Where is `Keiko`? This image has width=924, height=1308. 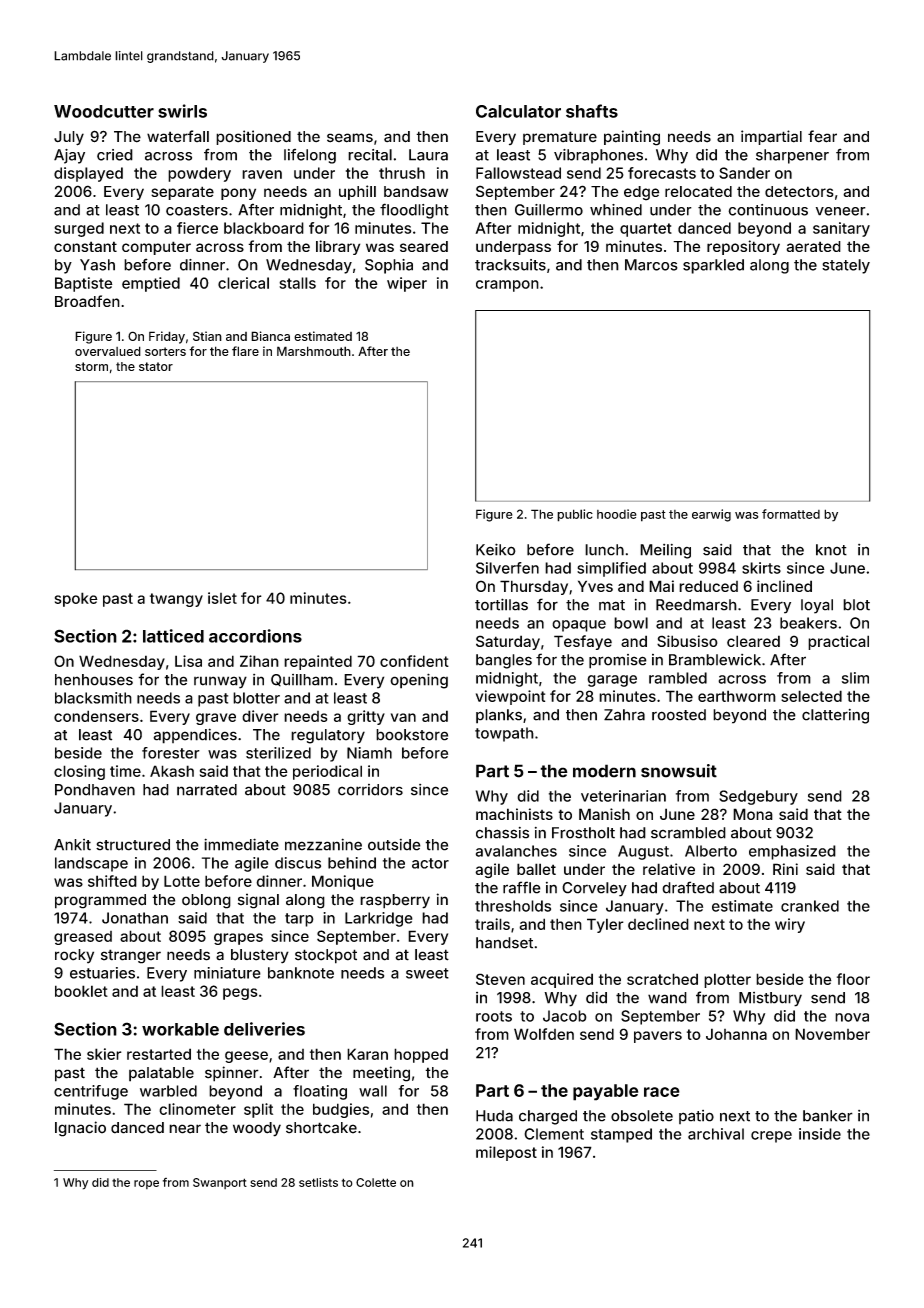
Keiko is located at coordinates (496, 549).
